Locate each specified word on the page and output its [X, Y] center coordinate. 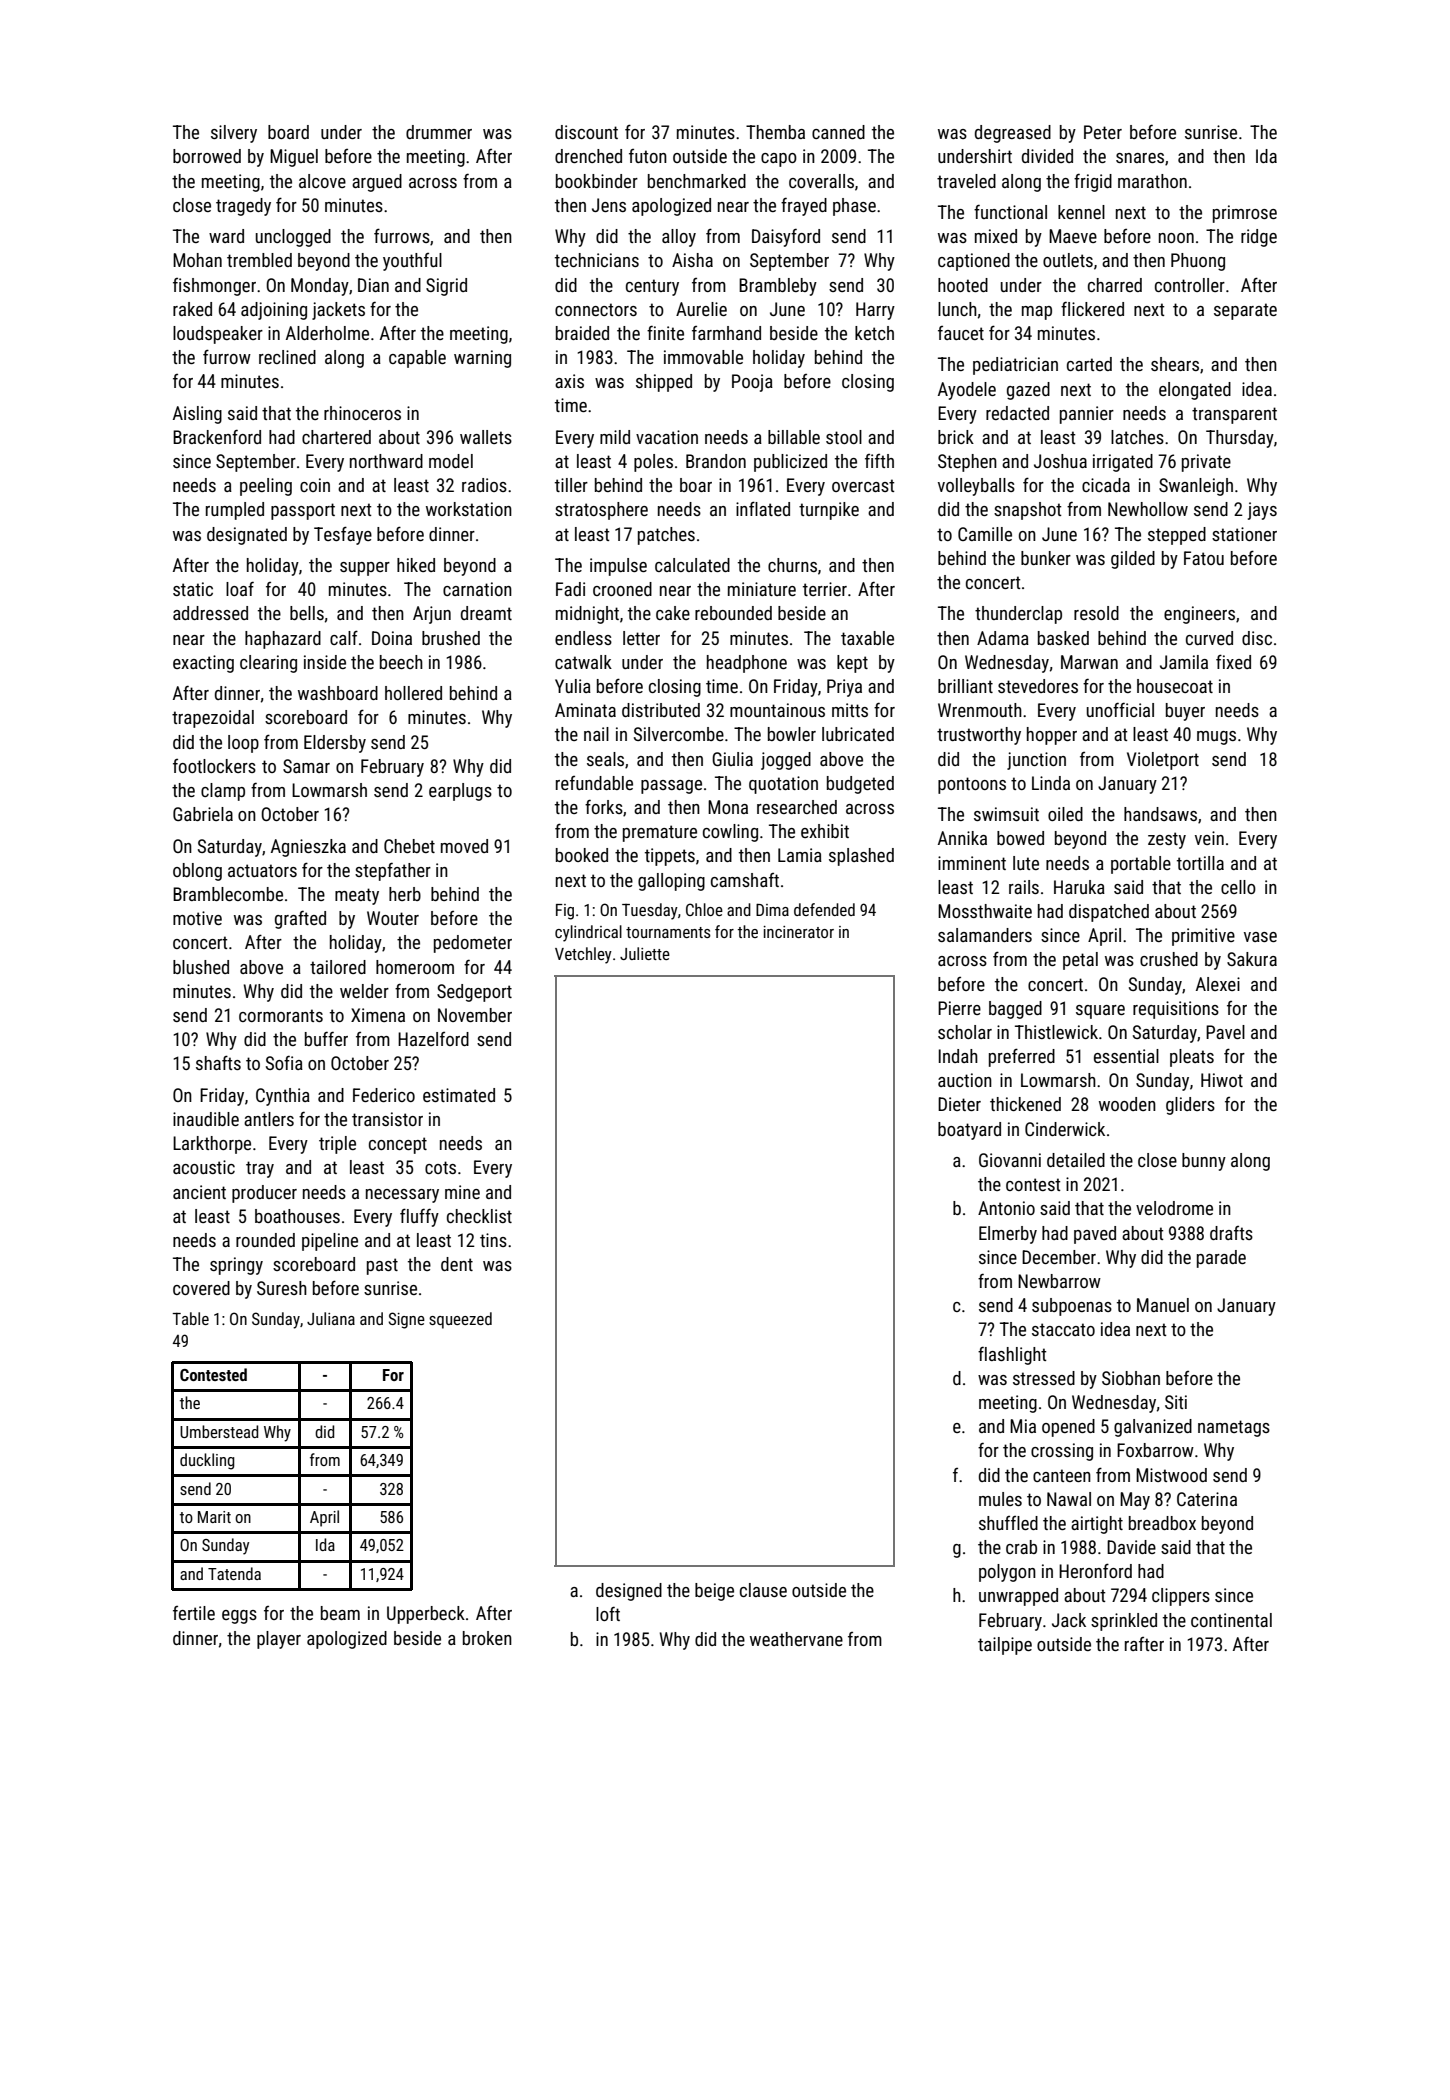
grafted [300, 919]
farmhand [726, 333]
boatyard [969, 1131]
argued [377, 183]
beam [340, 1613]
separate [1245, 311]
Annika [962, 838]
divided [1047, 156]
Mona [728, 807]
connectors [596, 309]
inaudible [206, 1119]
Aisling [197, 415]
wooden [1127, 1104]
